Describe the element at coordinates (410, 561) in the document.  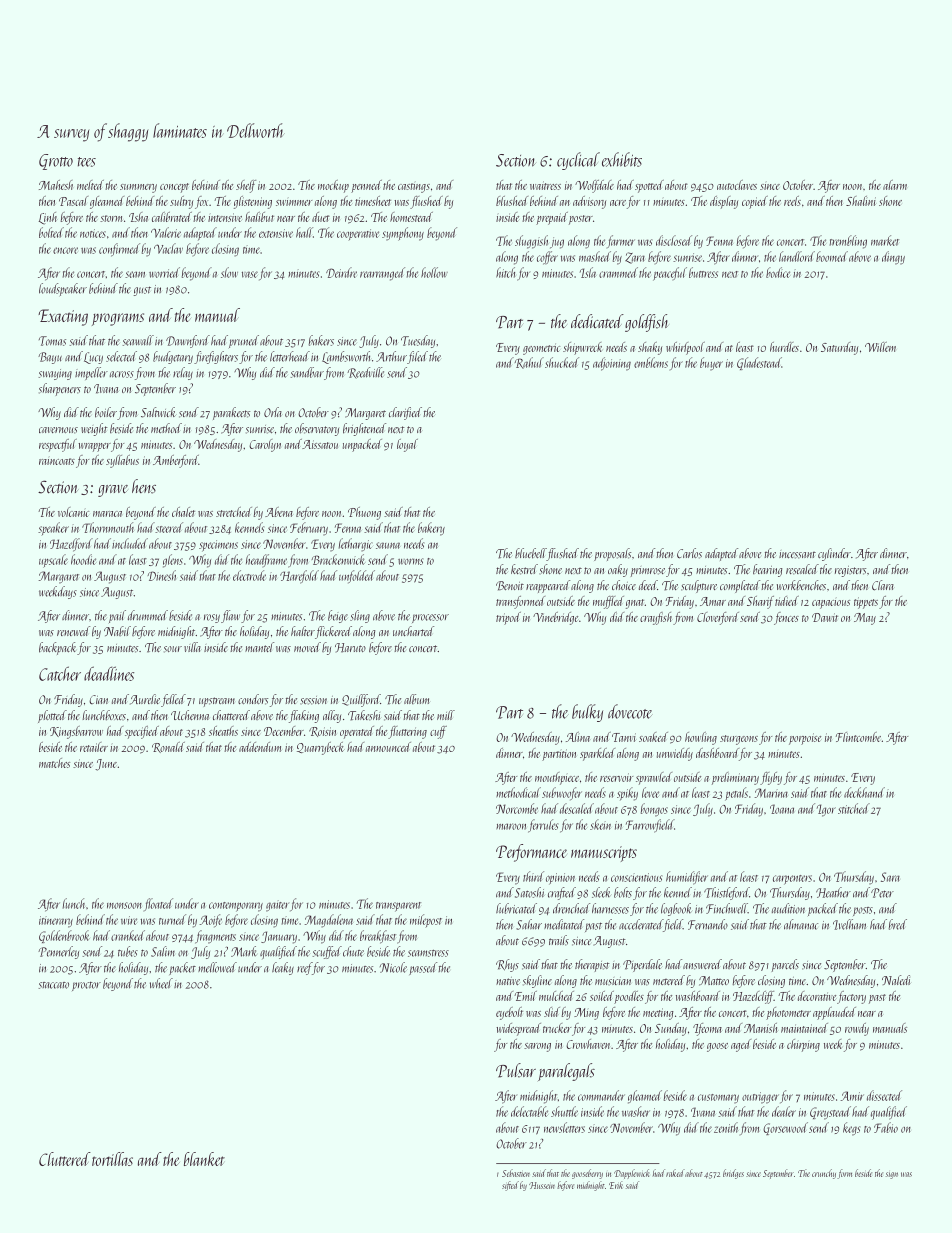
I see `worms` at that location.
